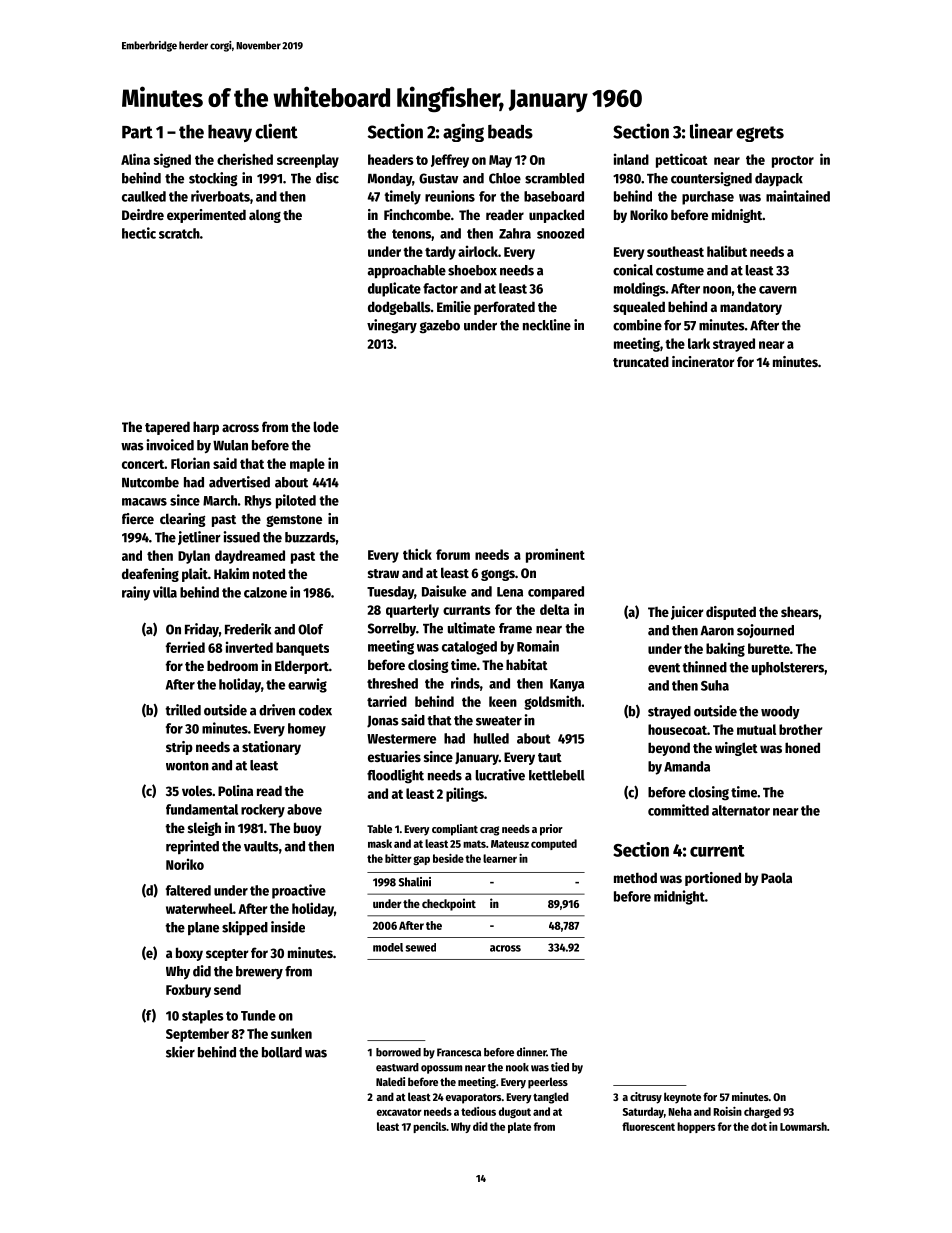 Image resolution: width=952 pixels, height=1233 pixels. What do you see at coordinates (421, 860) in the screenshot?
I see `gap` at bounding box center [421, 860].
